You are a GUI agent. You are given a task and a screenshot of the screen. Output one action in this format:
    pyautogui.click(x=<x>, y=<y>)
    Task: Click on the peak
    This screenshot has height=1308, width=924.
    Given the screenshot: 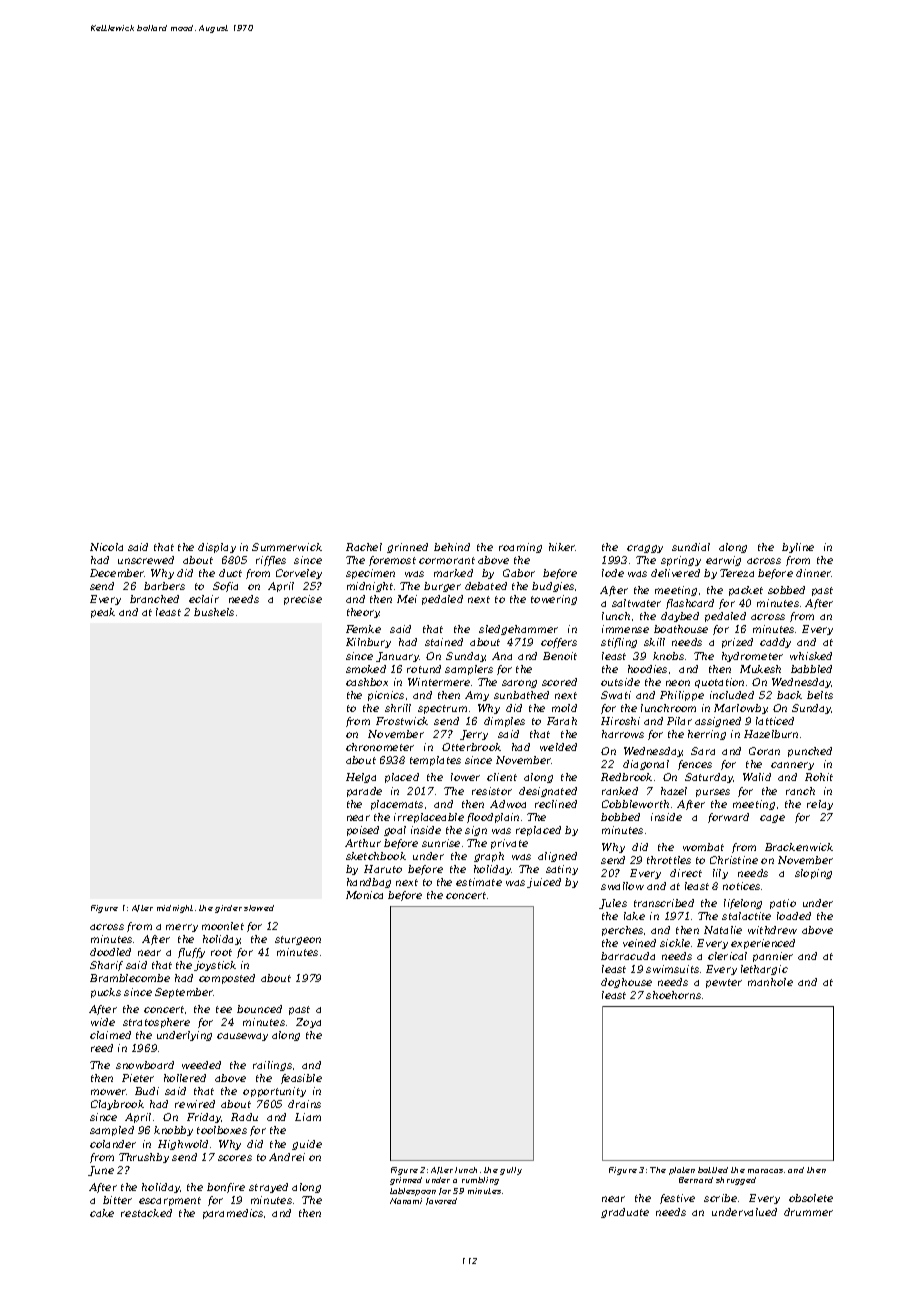 What is the action you would take?
    pyautogui.click(x=103, y=613)
